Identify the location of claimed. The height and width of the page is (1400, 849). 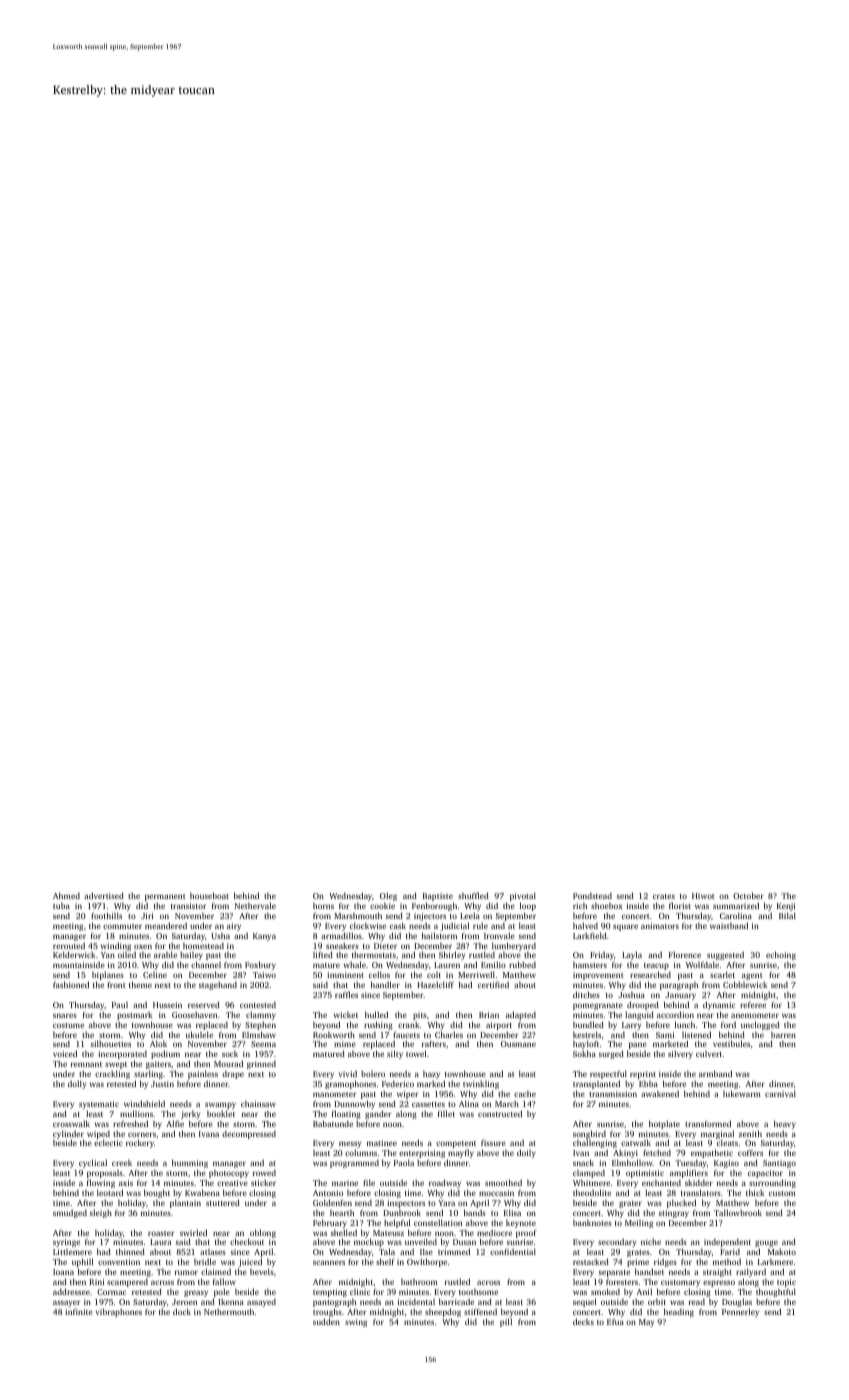
(216, 1271).
